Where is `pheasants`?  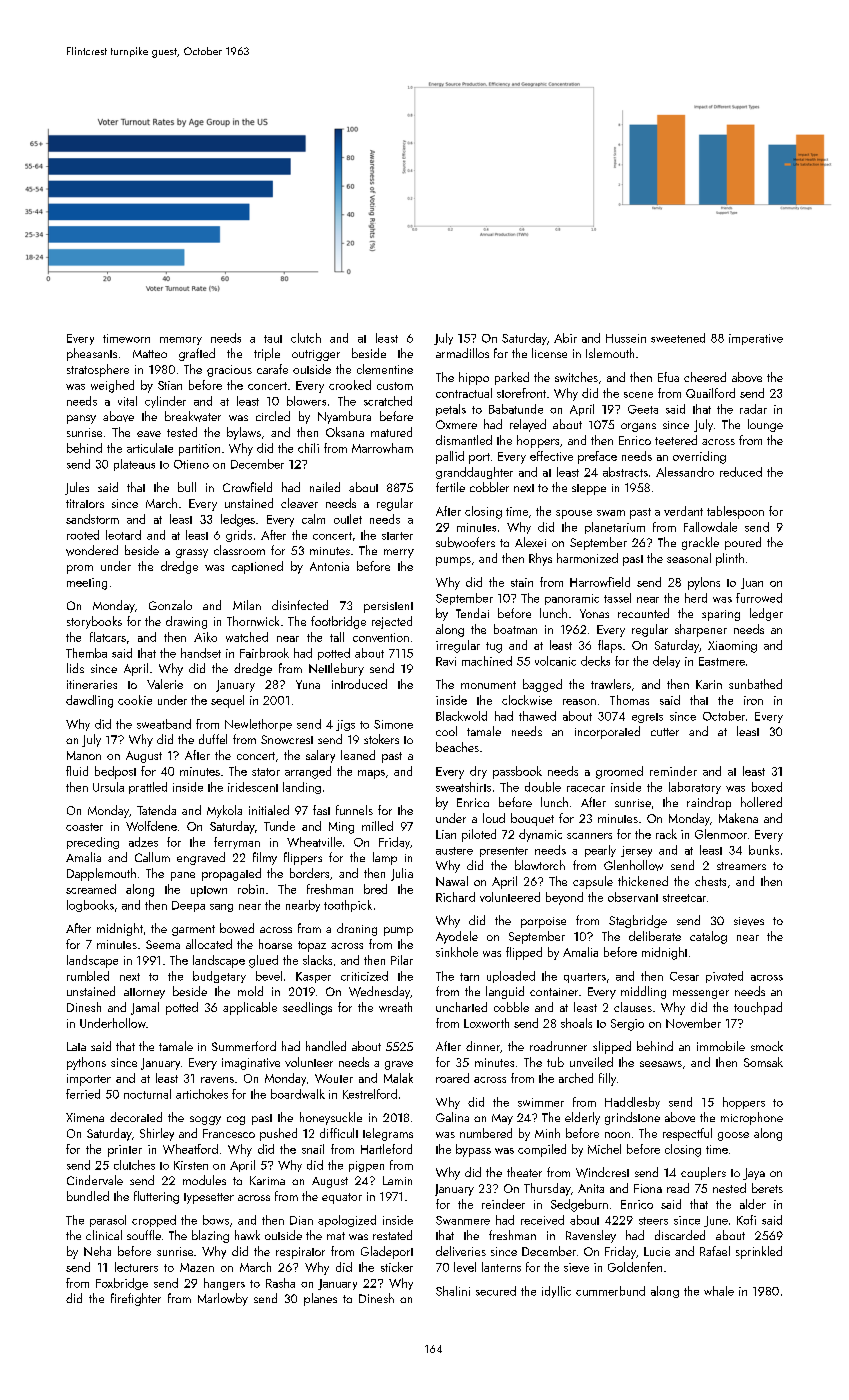
pheasants is located at coordinates (92, 354).
